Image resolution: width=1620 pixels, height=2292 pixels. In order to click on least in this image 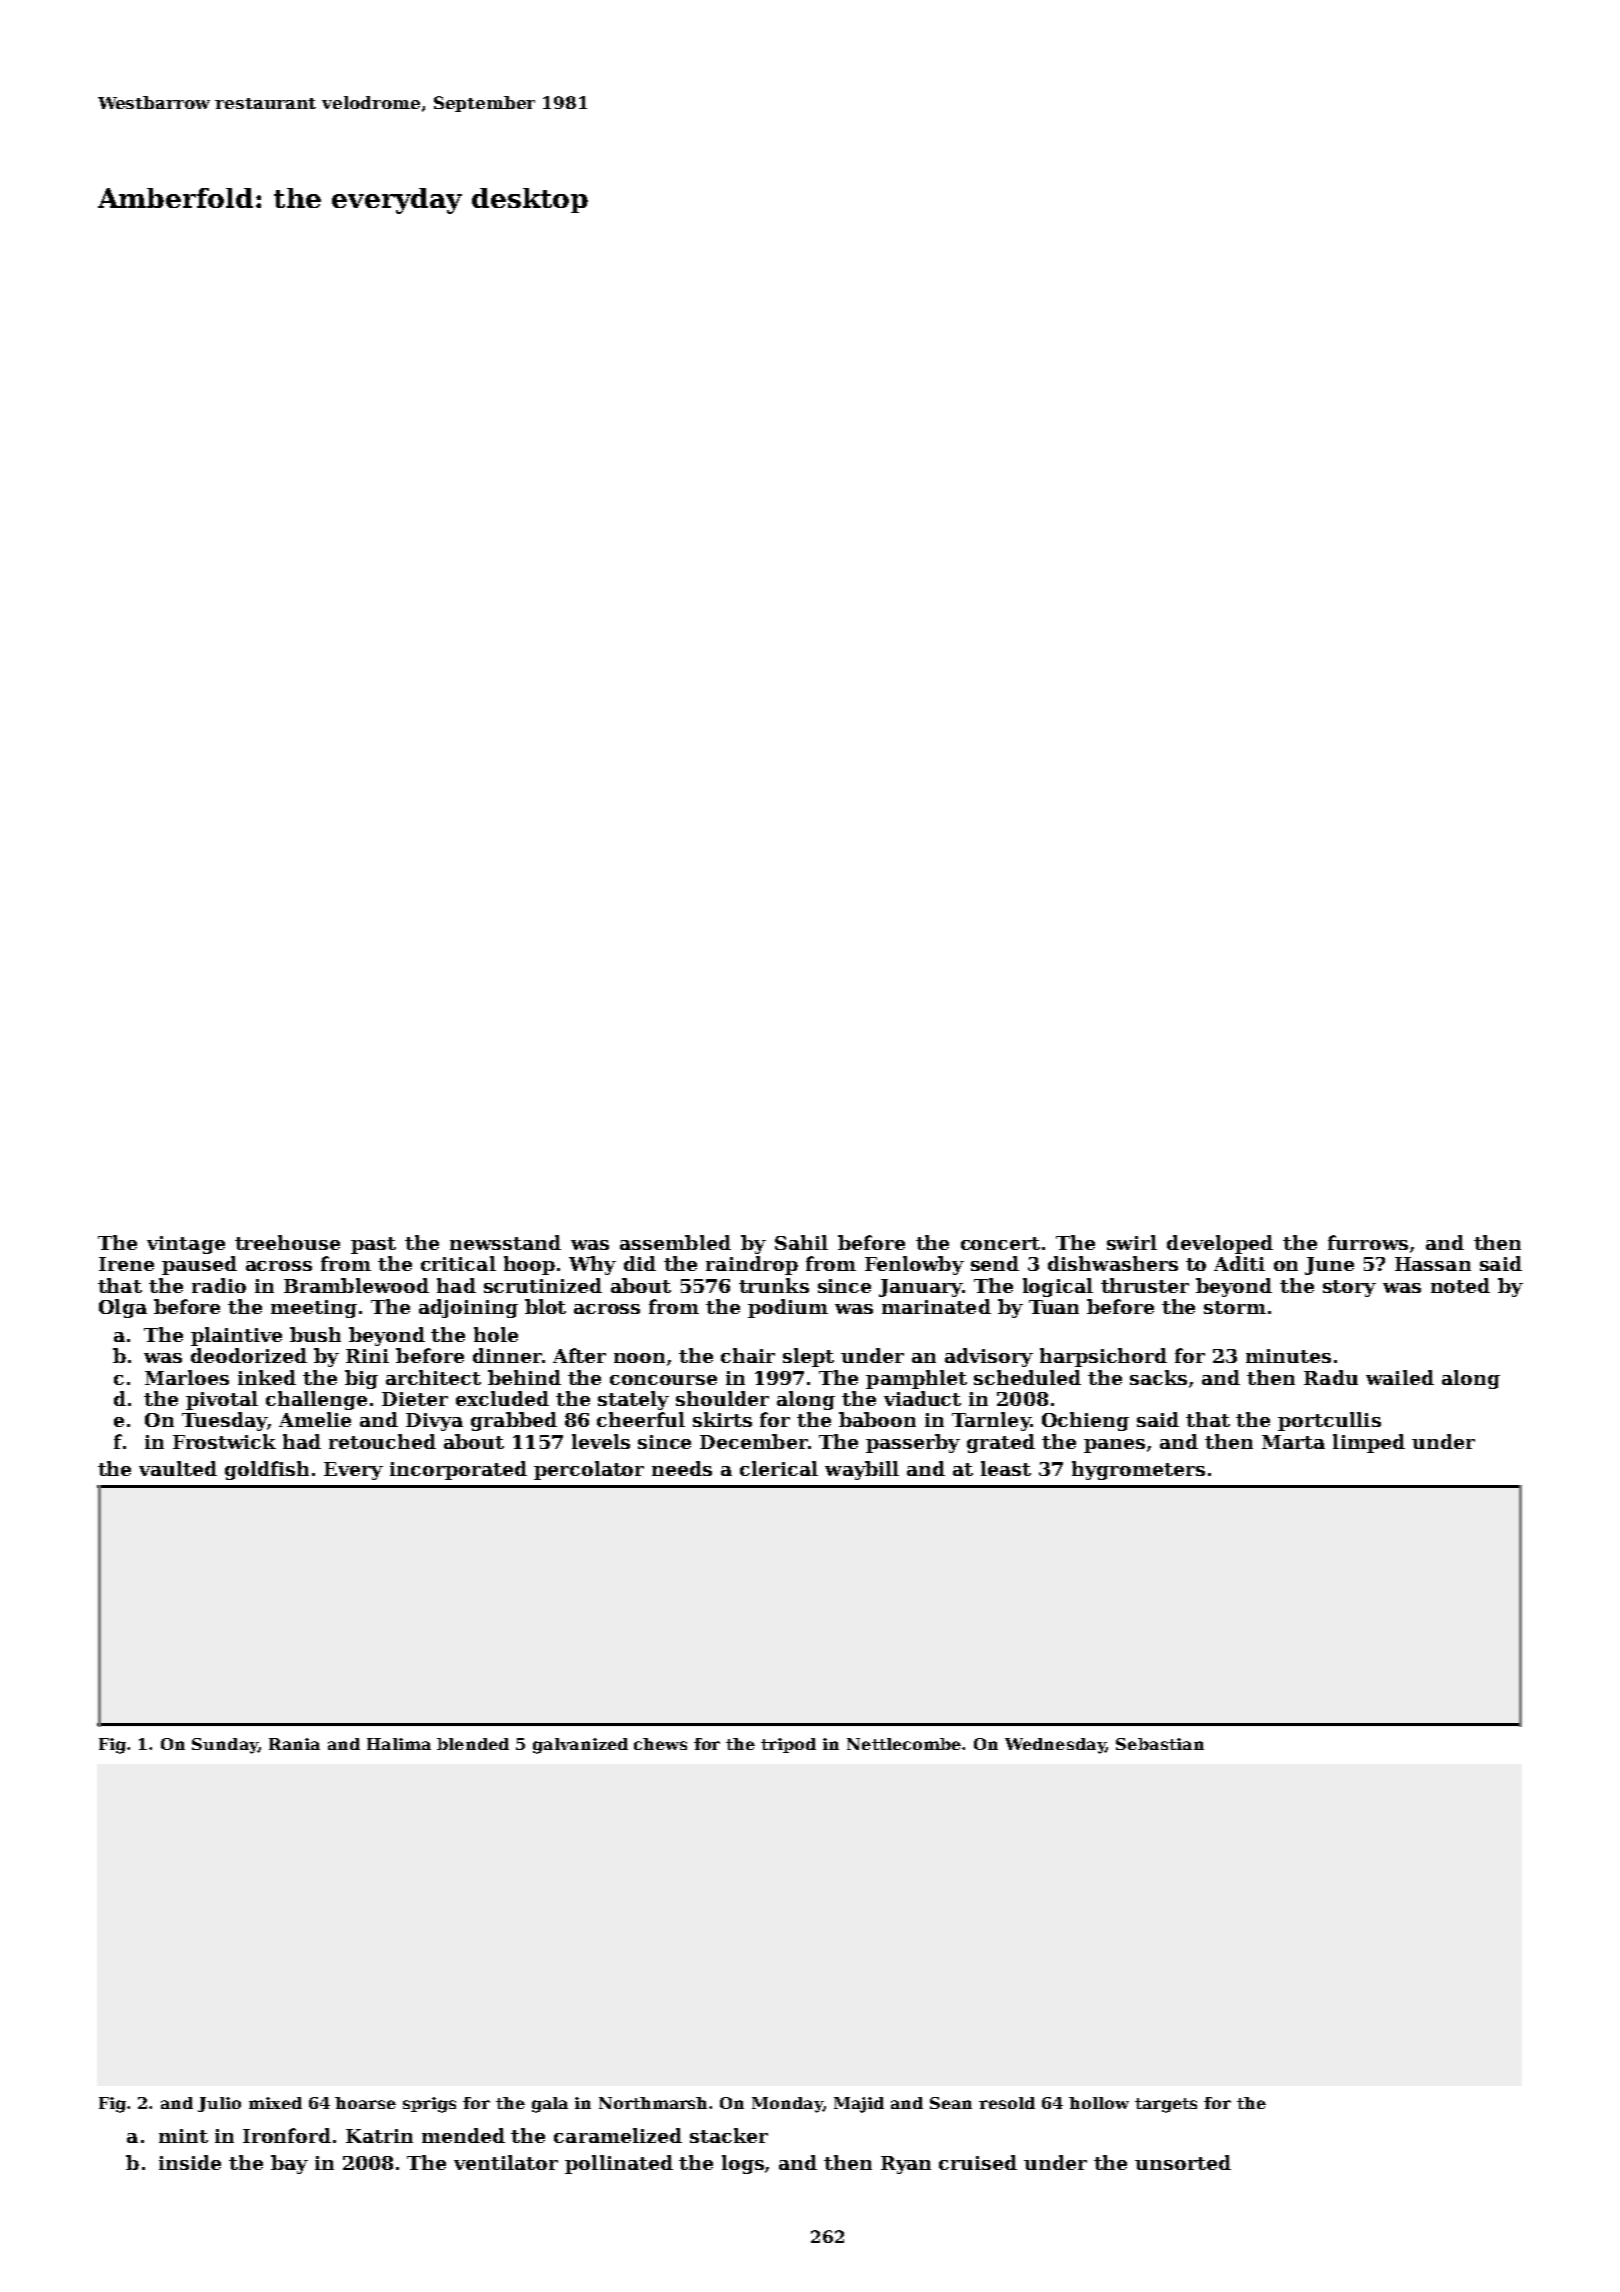, I will do `click(1006, 1468)`.
